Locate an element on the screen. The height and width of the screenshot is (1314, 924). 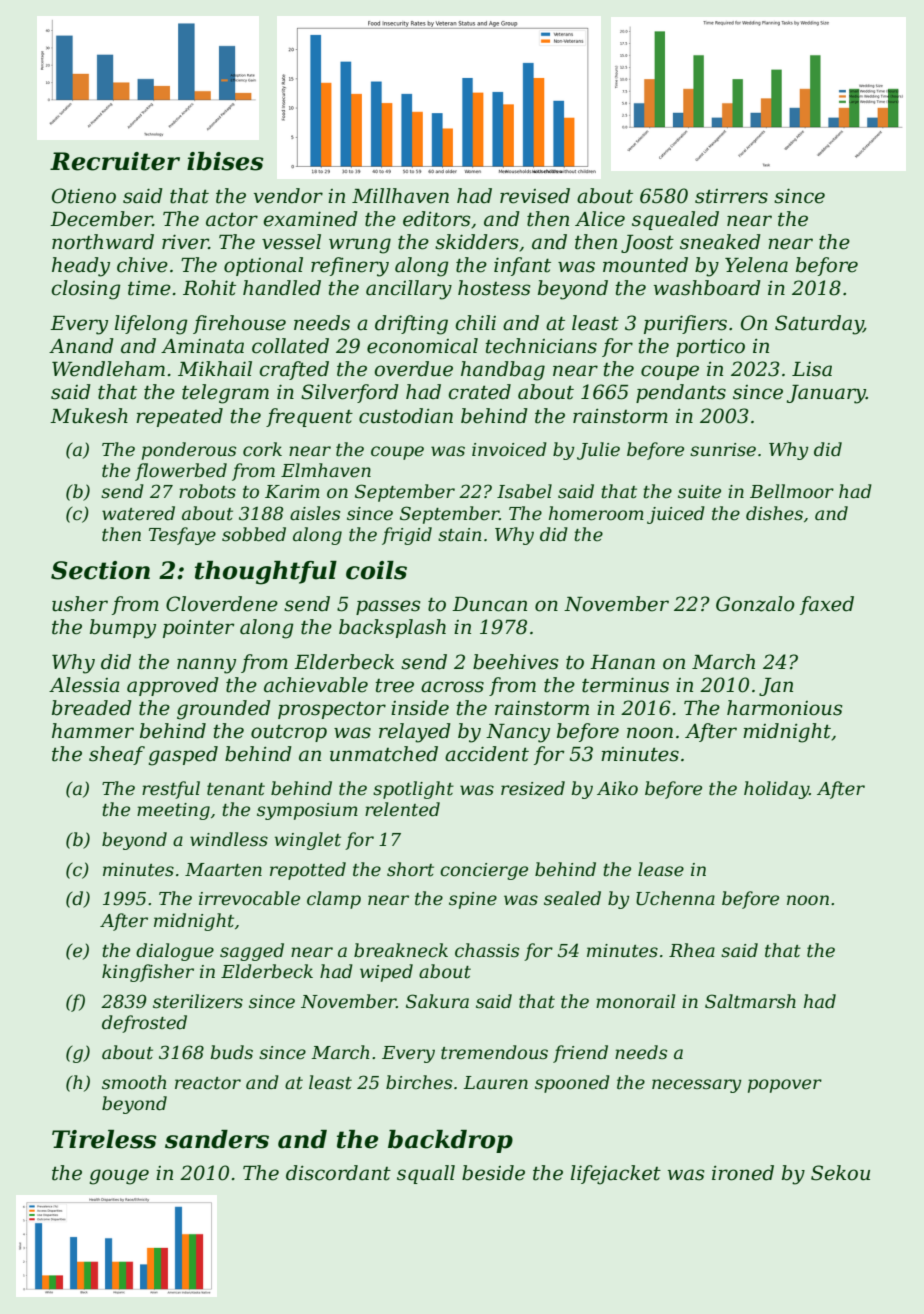
sterilizers is located at coordinates (198, 1001).
